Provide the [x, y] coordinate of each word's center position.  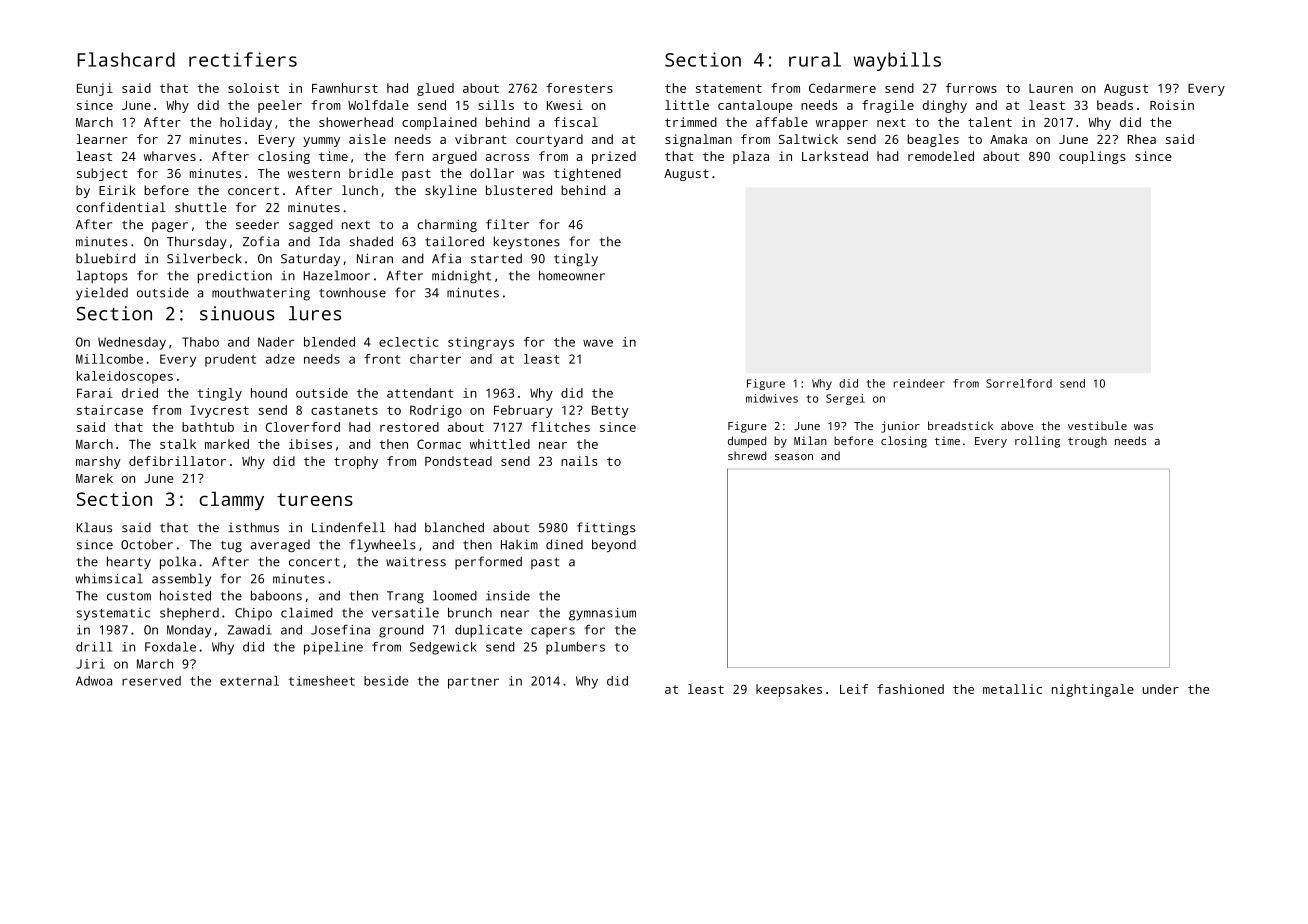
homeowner [572, 275]
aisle [367, 139]
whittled [500, 444]
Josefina [340, 630]
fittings [606, 528]
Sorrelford [1019, 383]
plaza [751, 157]
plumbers [575, 648]
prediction [235, 277]
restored [409, 427]
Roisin [1172, 105]
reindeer [919, 383]
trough [1087, 442]
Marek [94, 478]
